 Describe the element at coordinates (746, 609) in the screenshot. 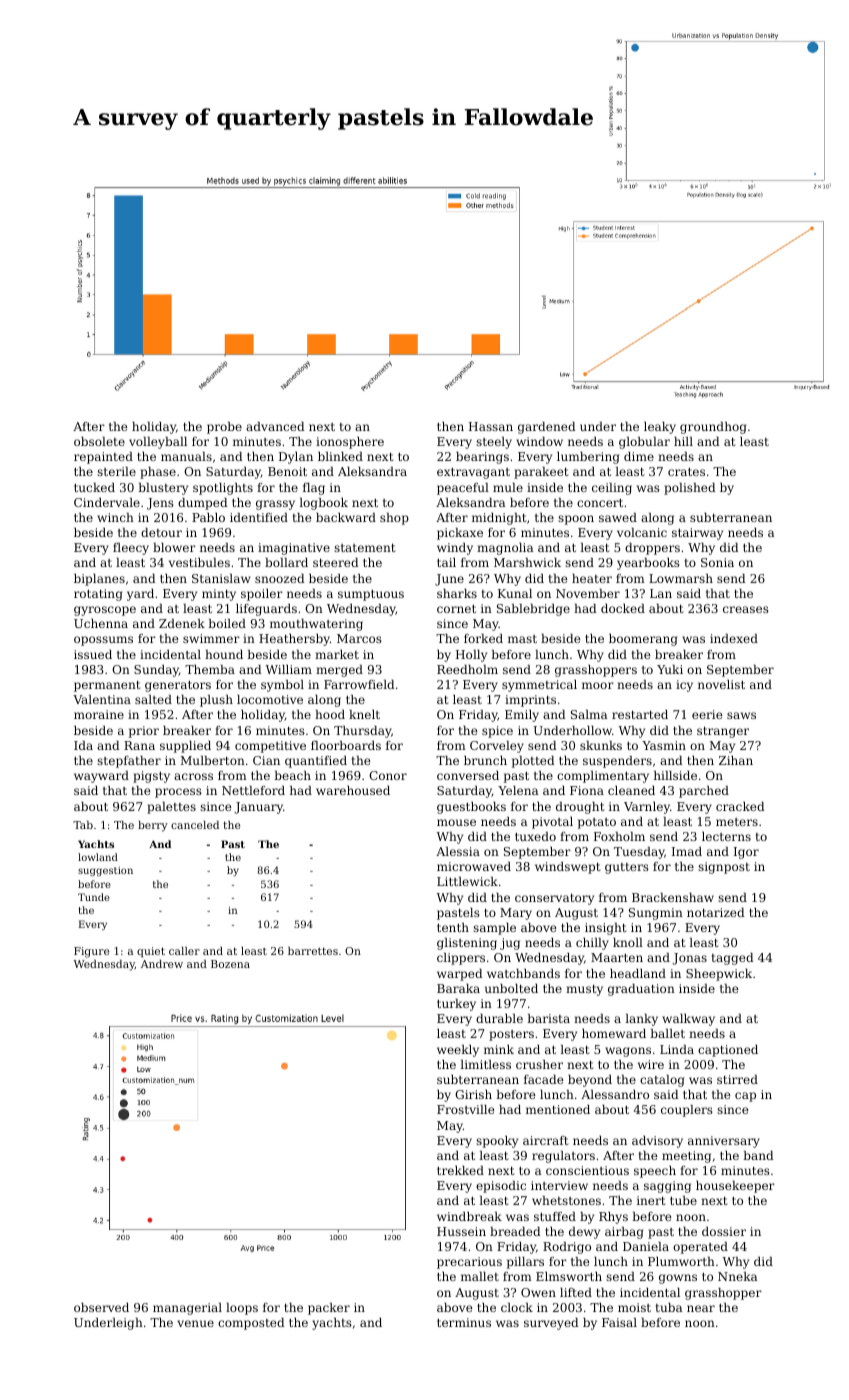

I see `creases` at that location.
